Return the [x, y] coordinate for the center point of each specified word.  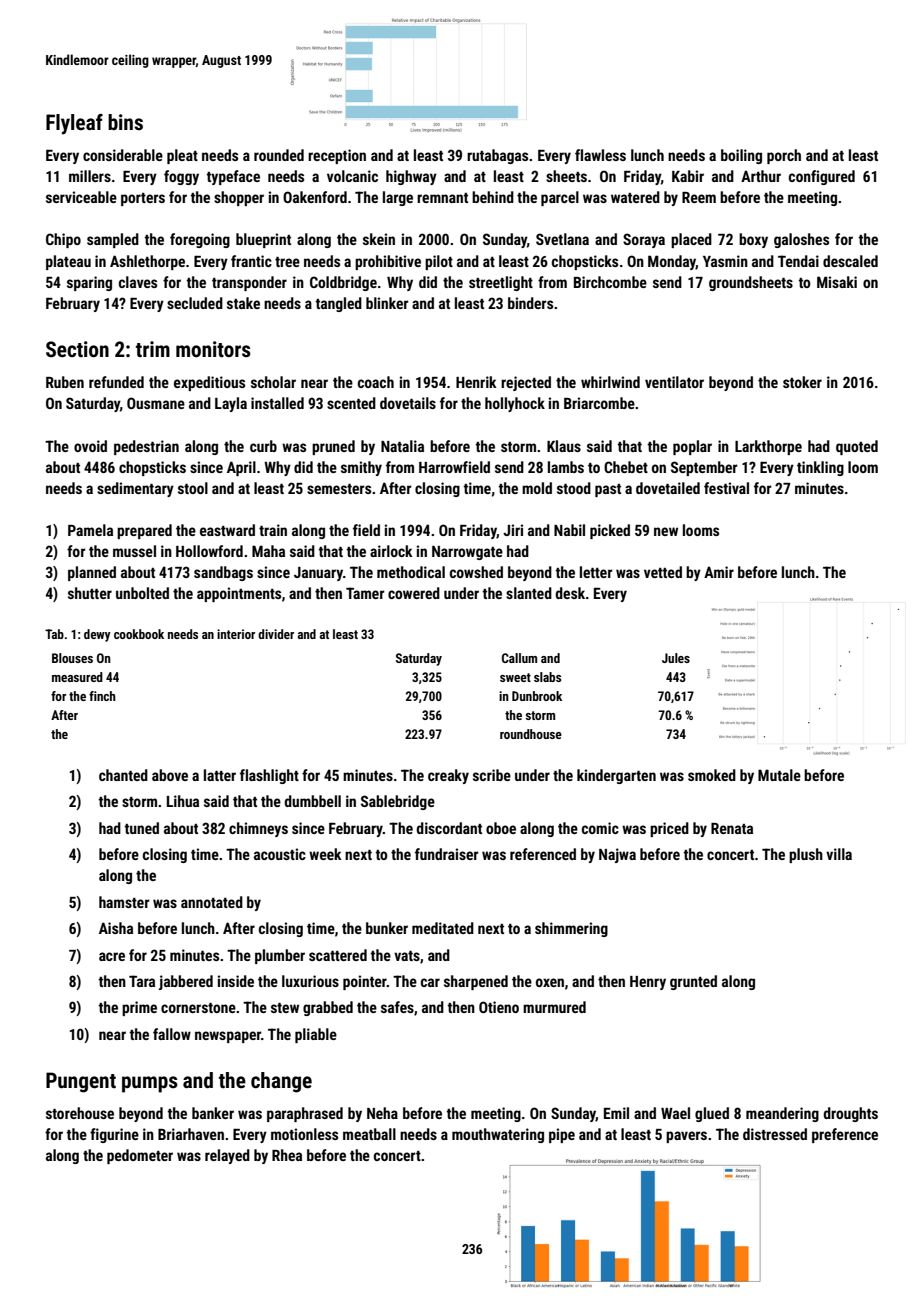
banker [213, 1113]
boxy [753, 240]
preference [845, 1135]
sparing [89, 283]
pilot [439, 262]
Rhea [287, 1155]
